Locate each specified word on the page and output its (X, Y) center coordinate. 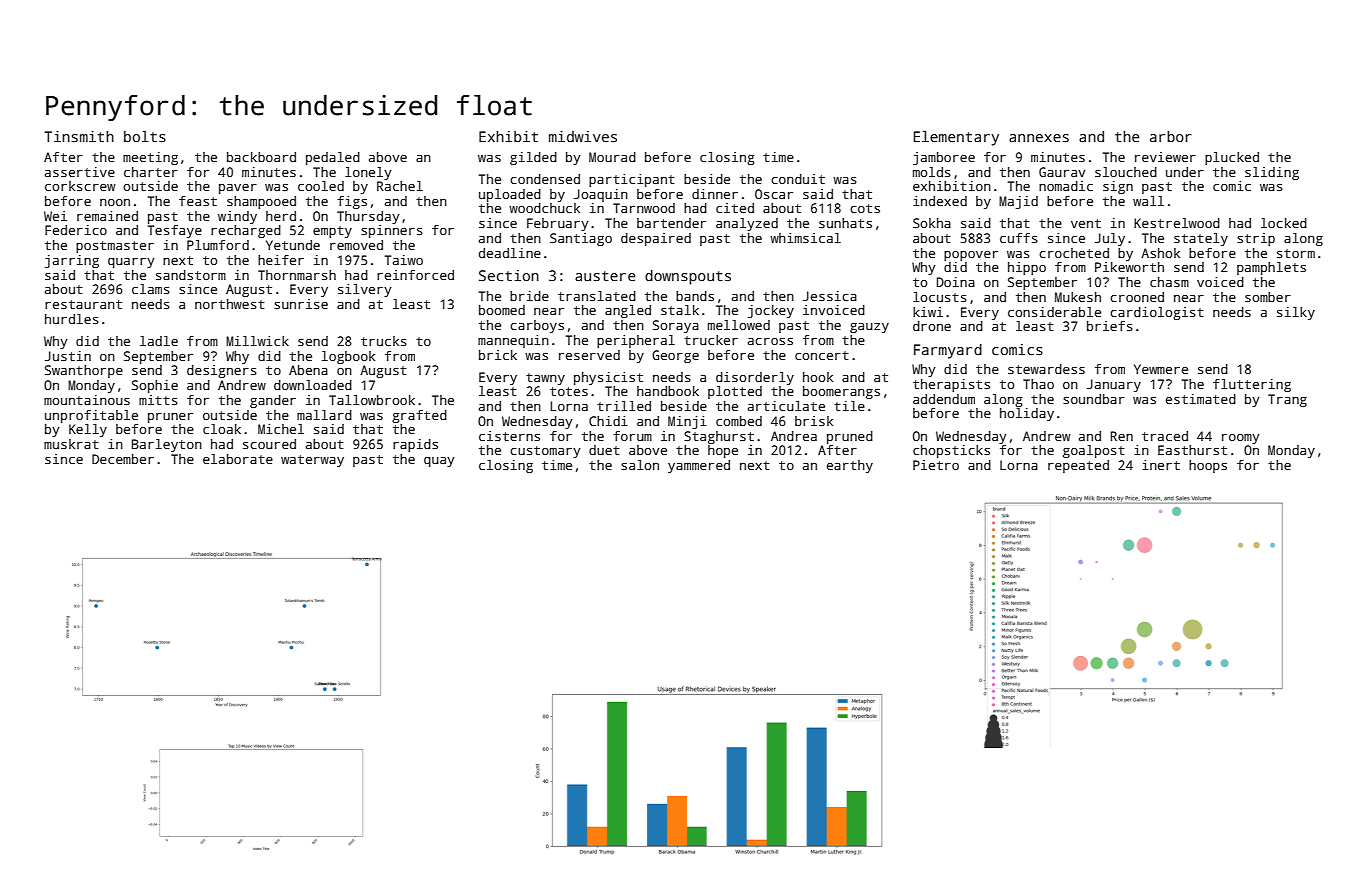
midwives (583, 136)
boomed (502, 310)
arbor (1171, 136)
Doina (956, 282)
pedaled (333, 158)
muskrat (71, 444)
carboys (537, 326)
